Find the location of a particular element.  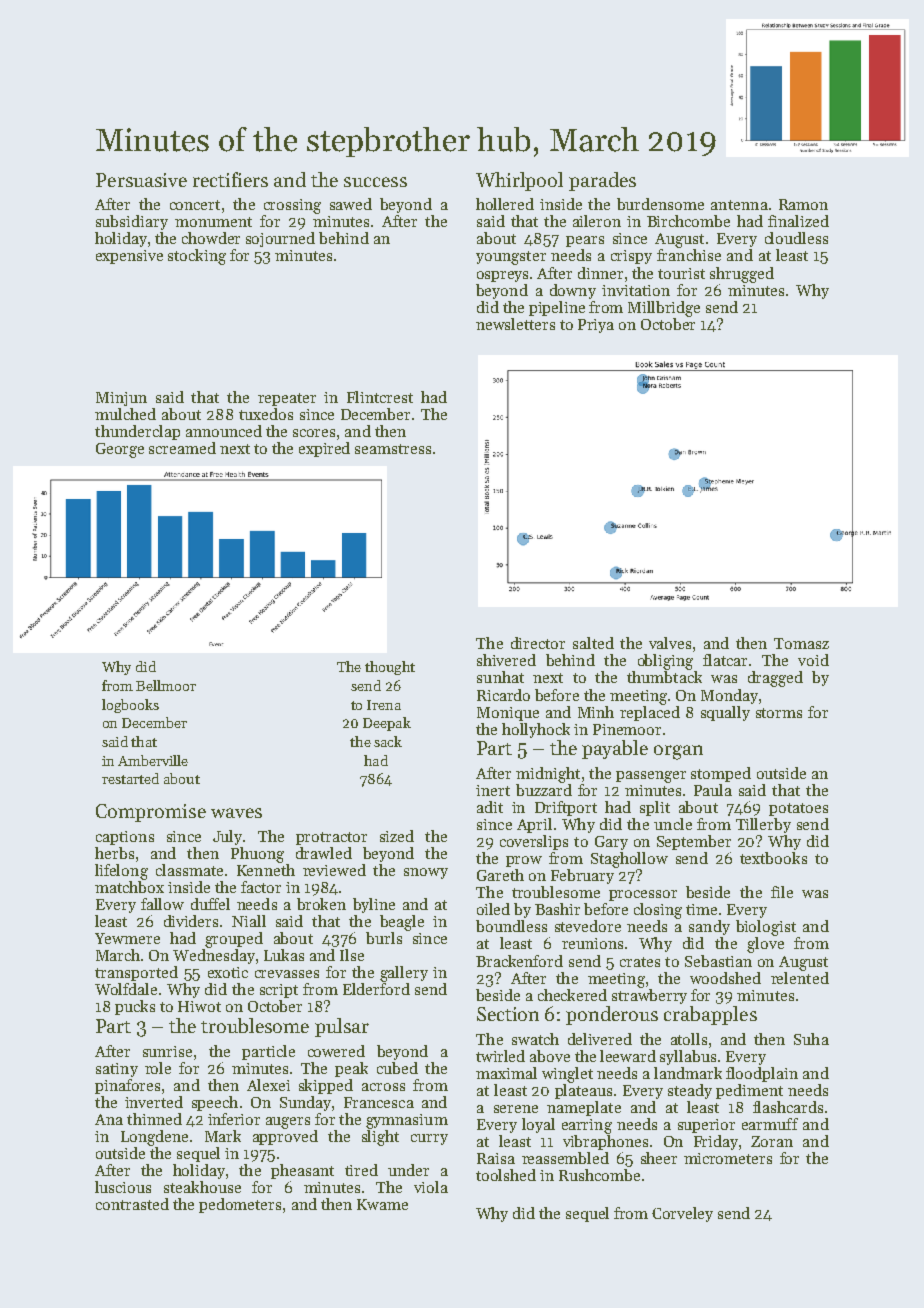

pedometers is located at coordinates (240, 1205).
